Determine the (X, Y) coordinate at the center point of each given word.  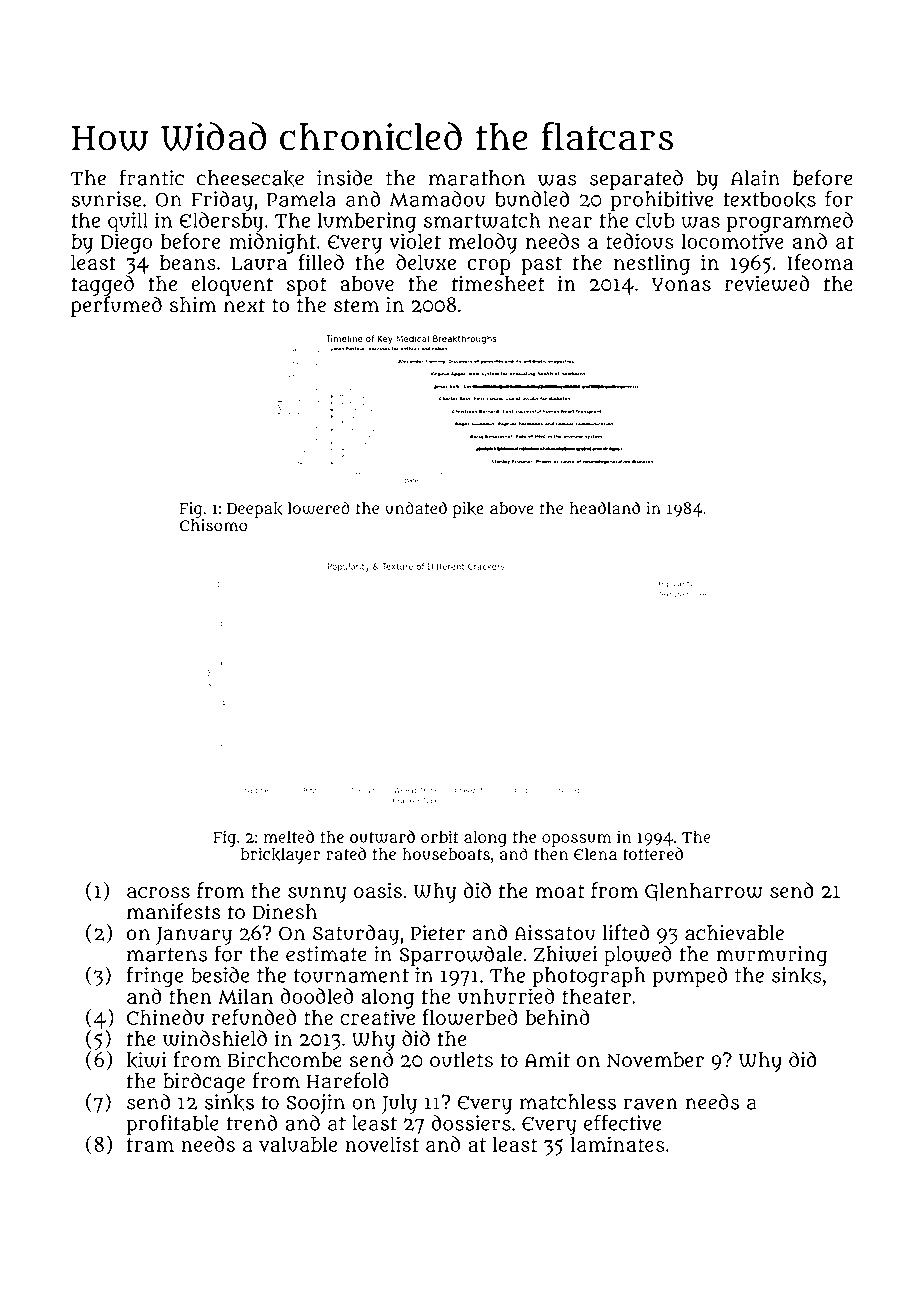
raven (651, 1104)
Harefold (348, 1080)
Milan (245, 996)
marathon (477, 178)
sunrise (106, 199)
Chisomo (213, 525)
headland (605, 508)
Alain (755, 178)
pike (468, 510)
